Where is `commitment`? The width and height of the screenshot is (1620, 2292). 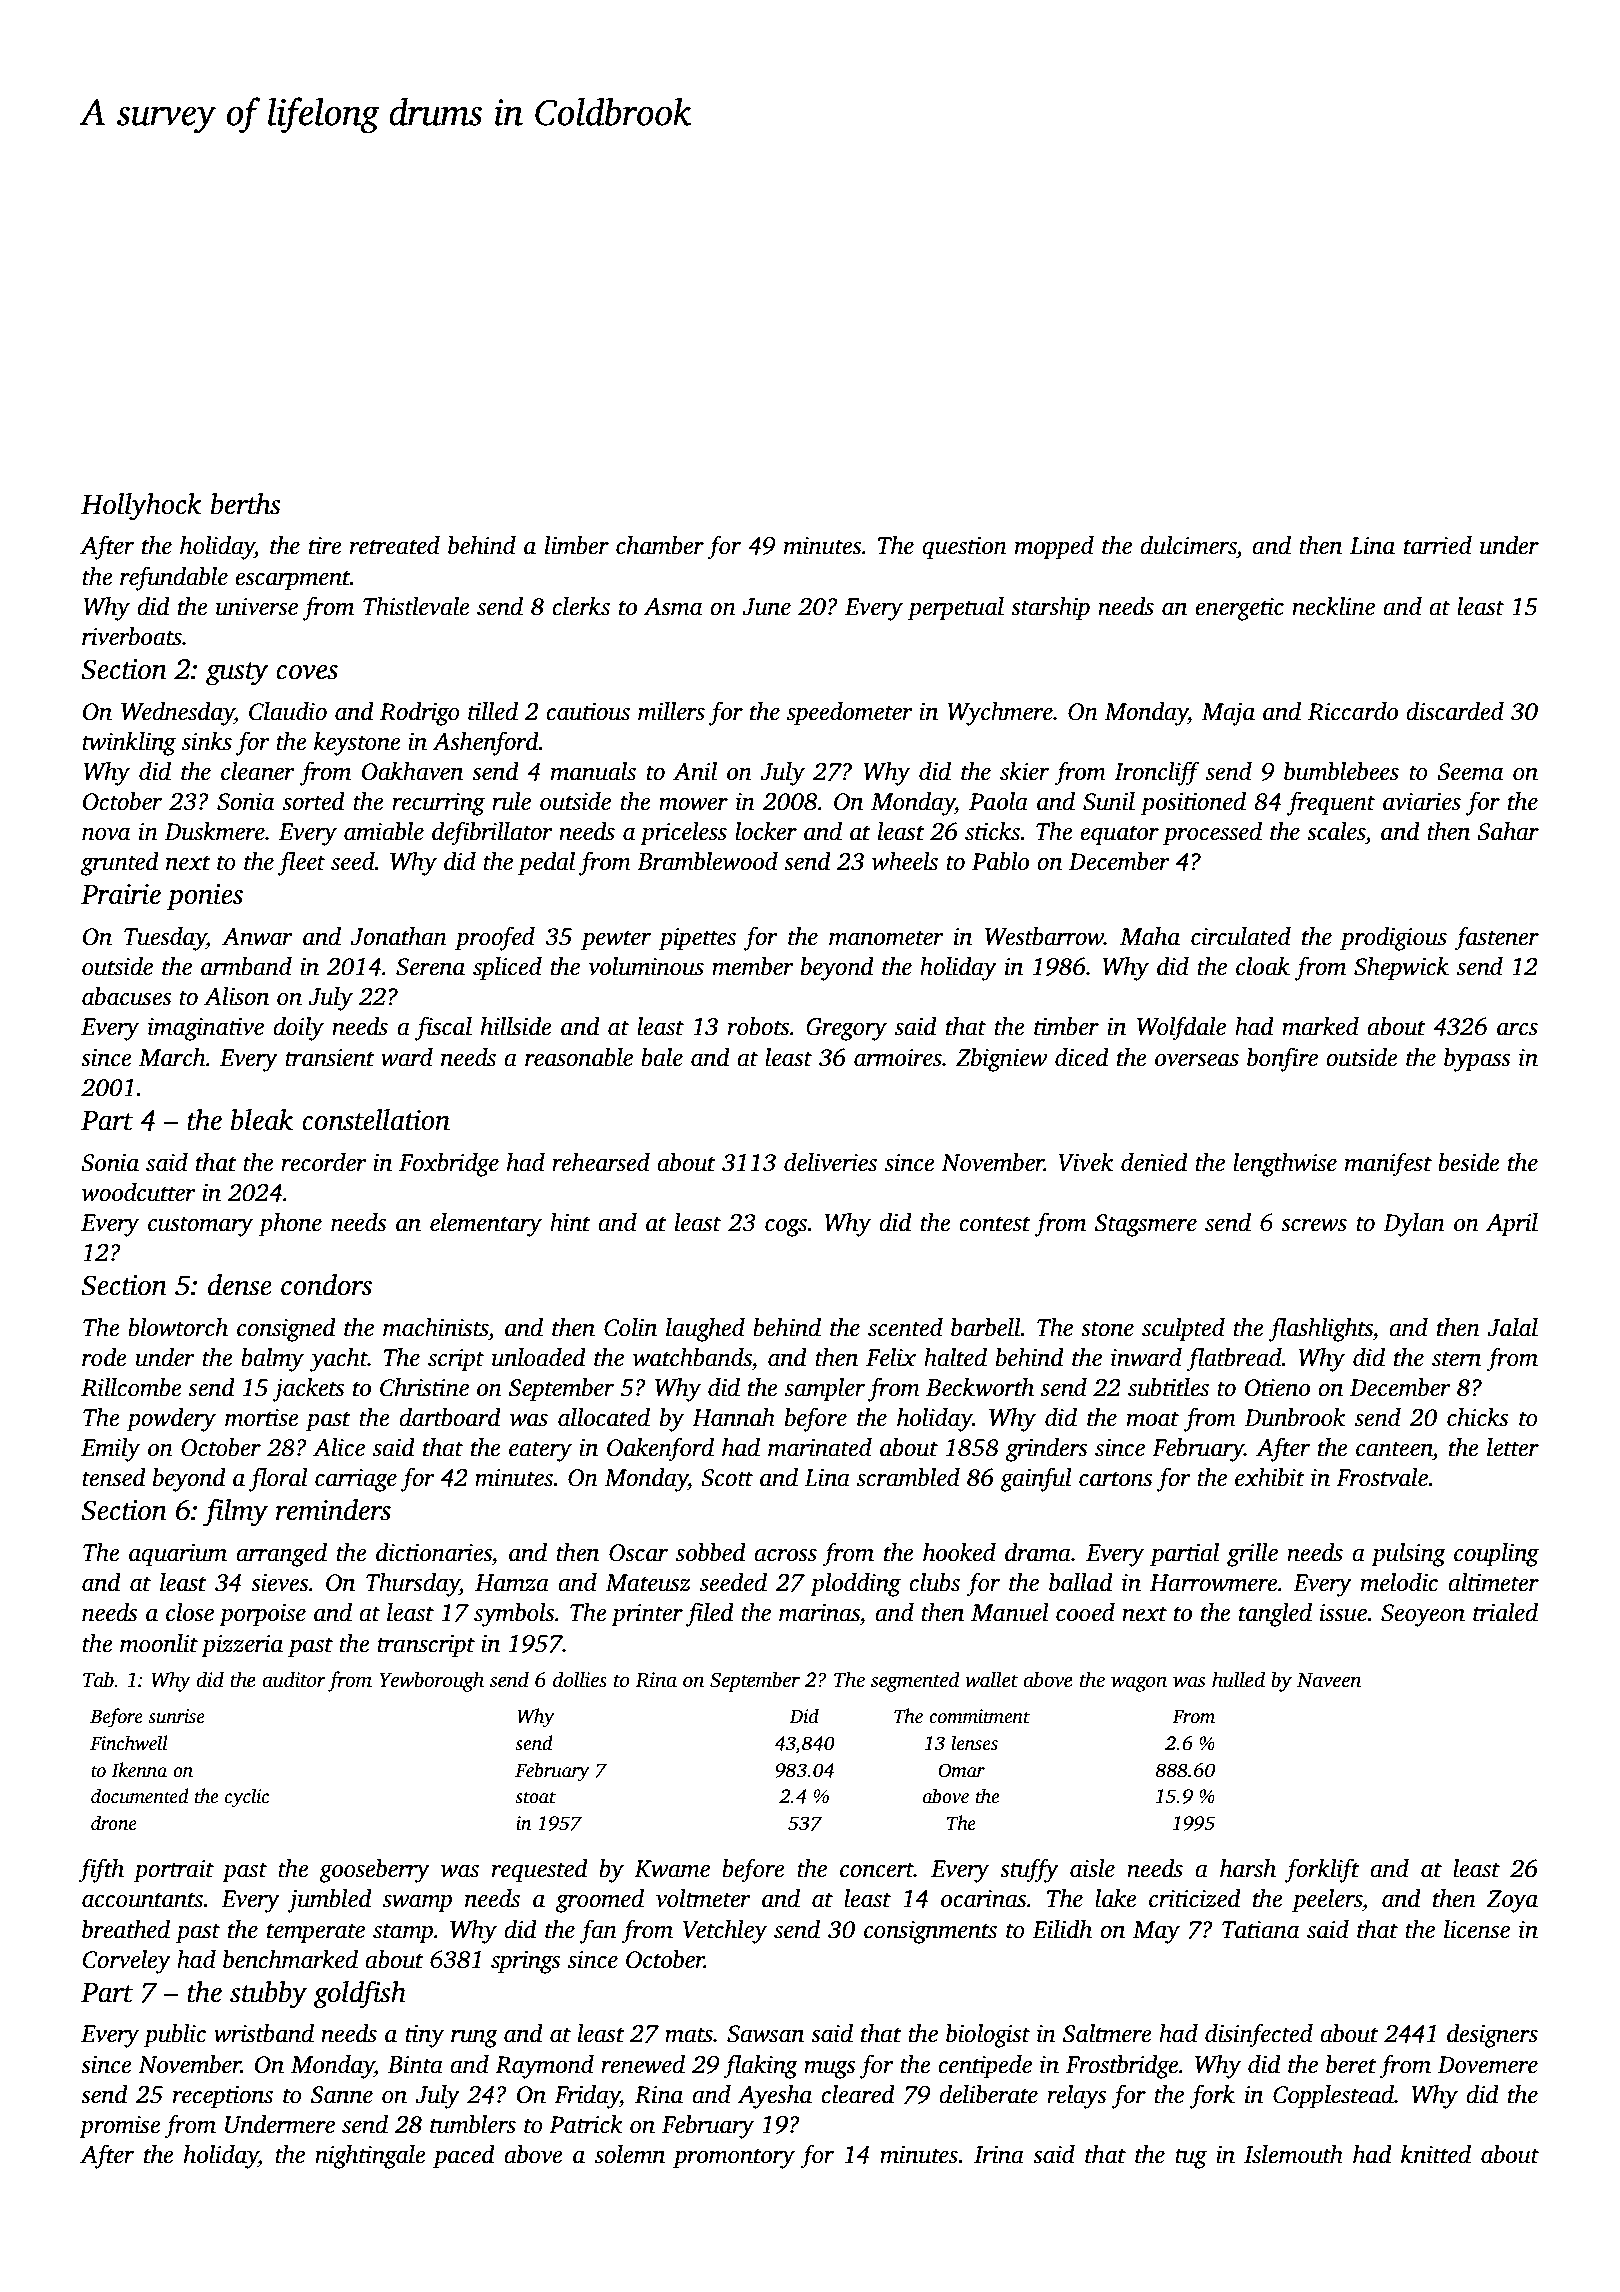 commitment is located at coordinates (979, 1716).
